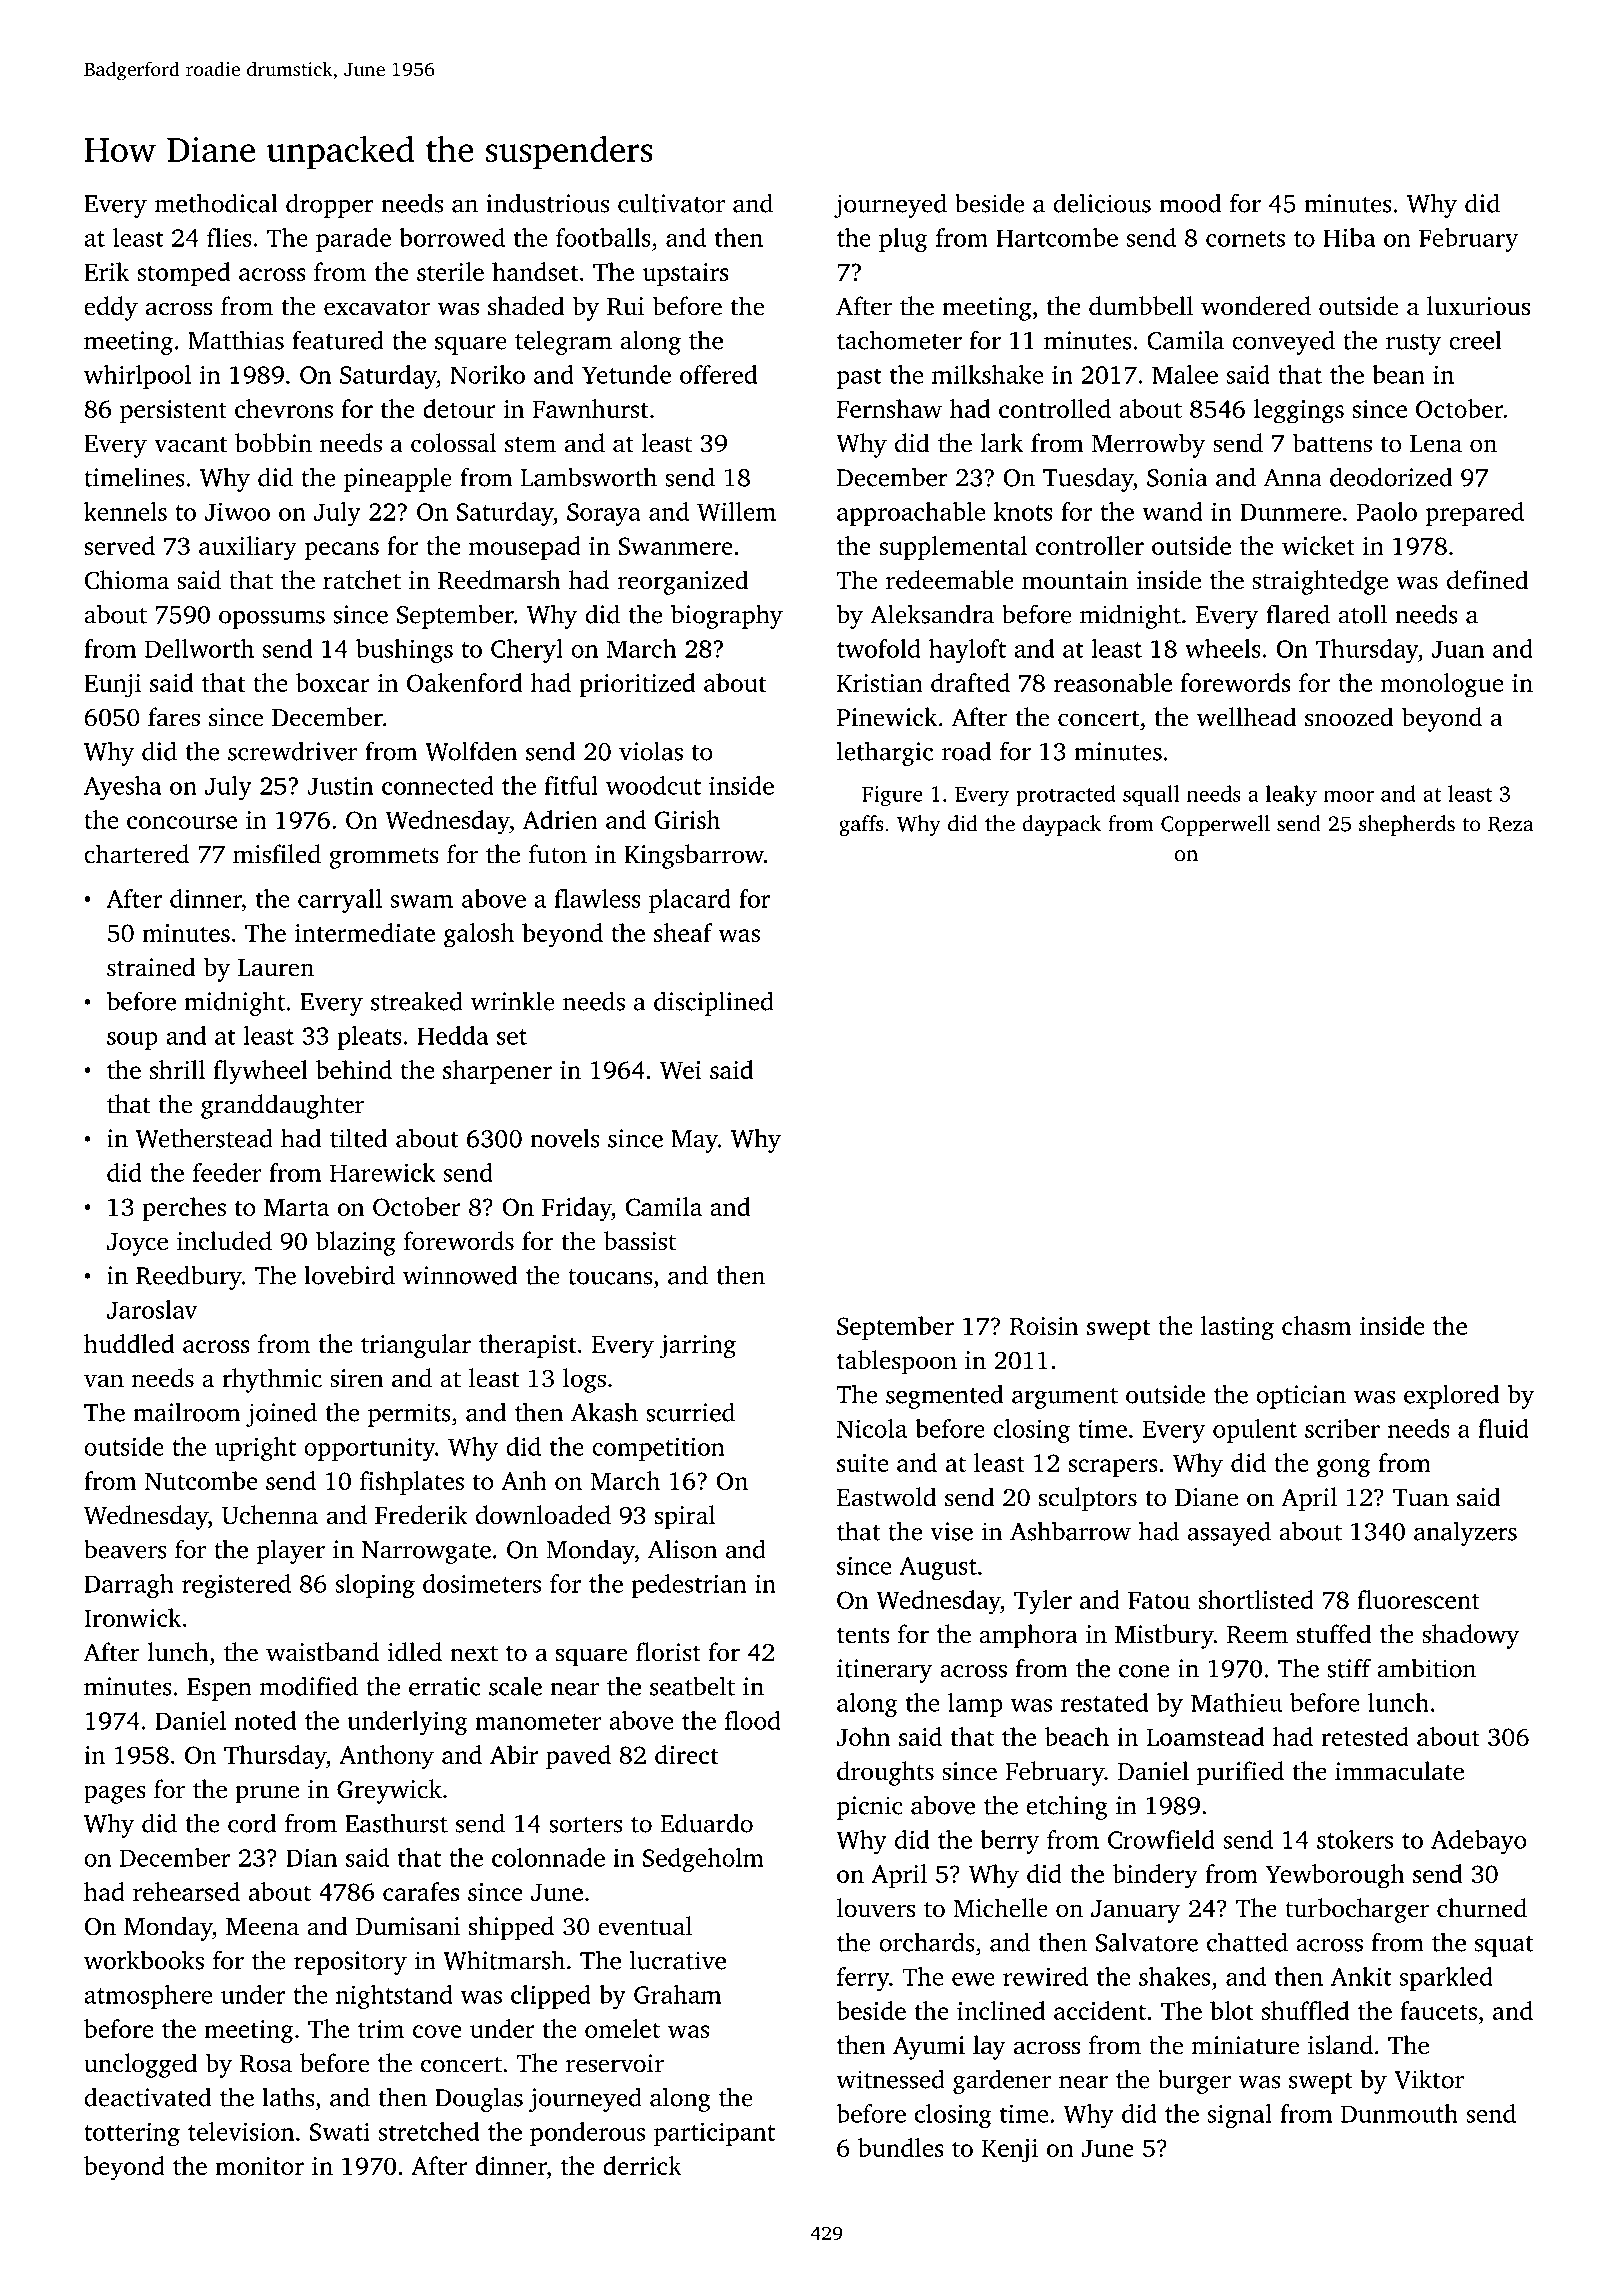 Image resolution: width=1620 pixels, height=2292 pixels. What do you see at coordinates (1446, 1979) in the document?
I see `sparkled` at bounding box center [1446, 1979].
